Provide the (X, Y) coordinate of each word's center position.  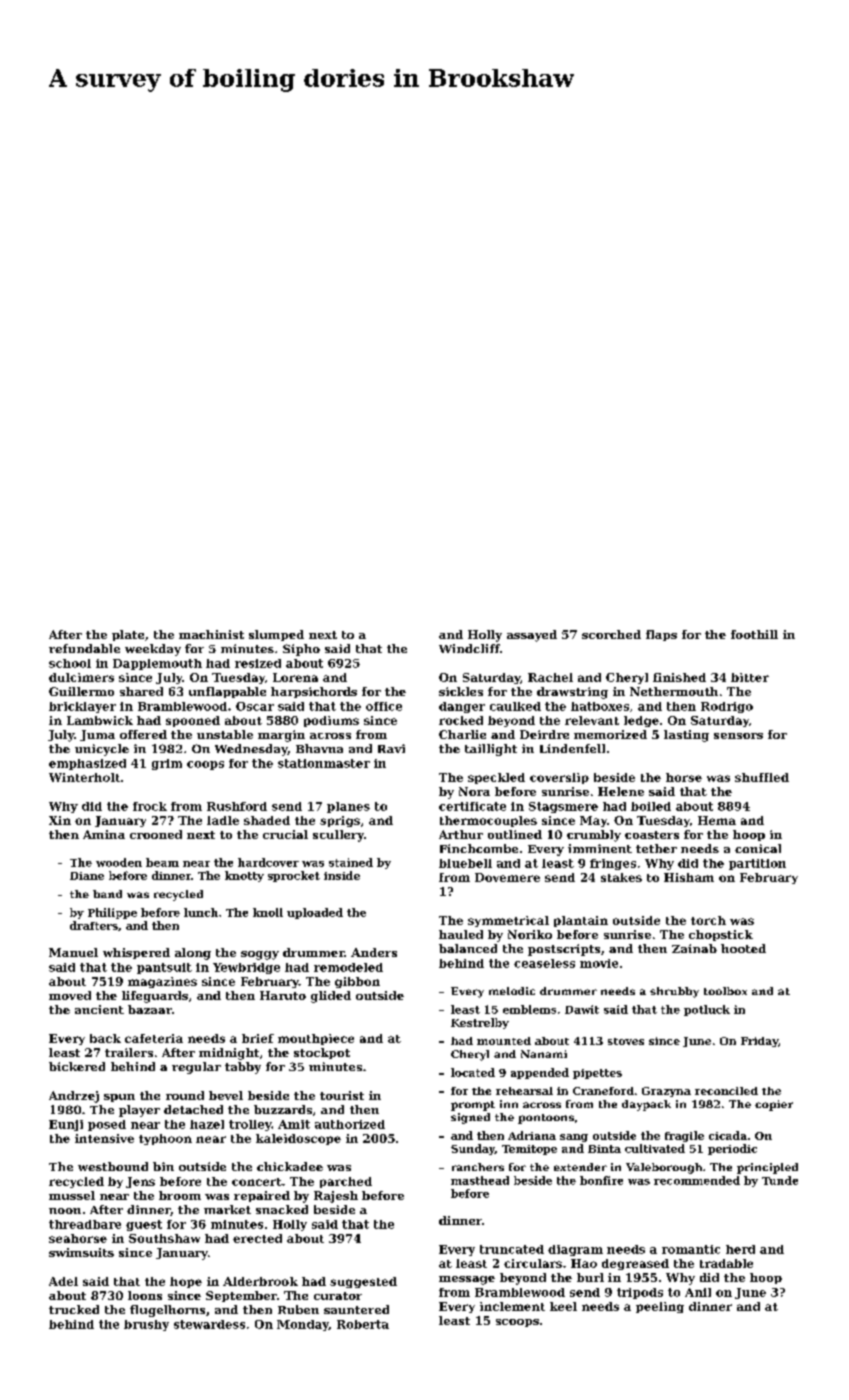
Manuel (73, 952)
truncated (512, 1249)
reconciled (726, 1091)
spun (119, 1098)
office (384, 706)
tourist (342, 1095)
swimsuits (81, 1252)
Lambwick (100, 720)
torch (708, 920)
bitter (750, 677)
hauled (461, 934)
